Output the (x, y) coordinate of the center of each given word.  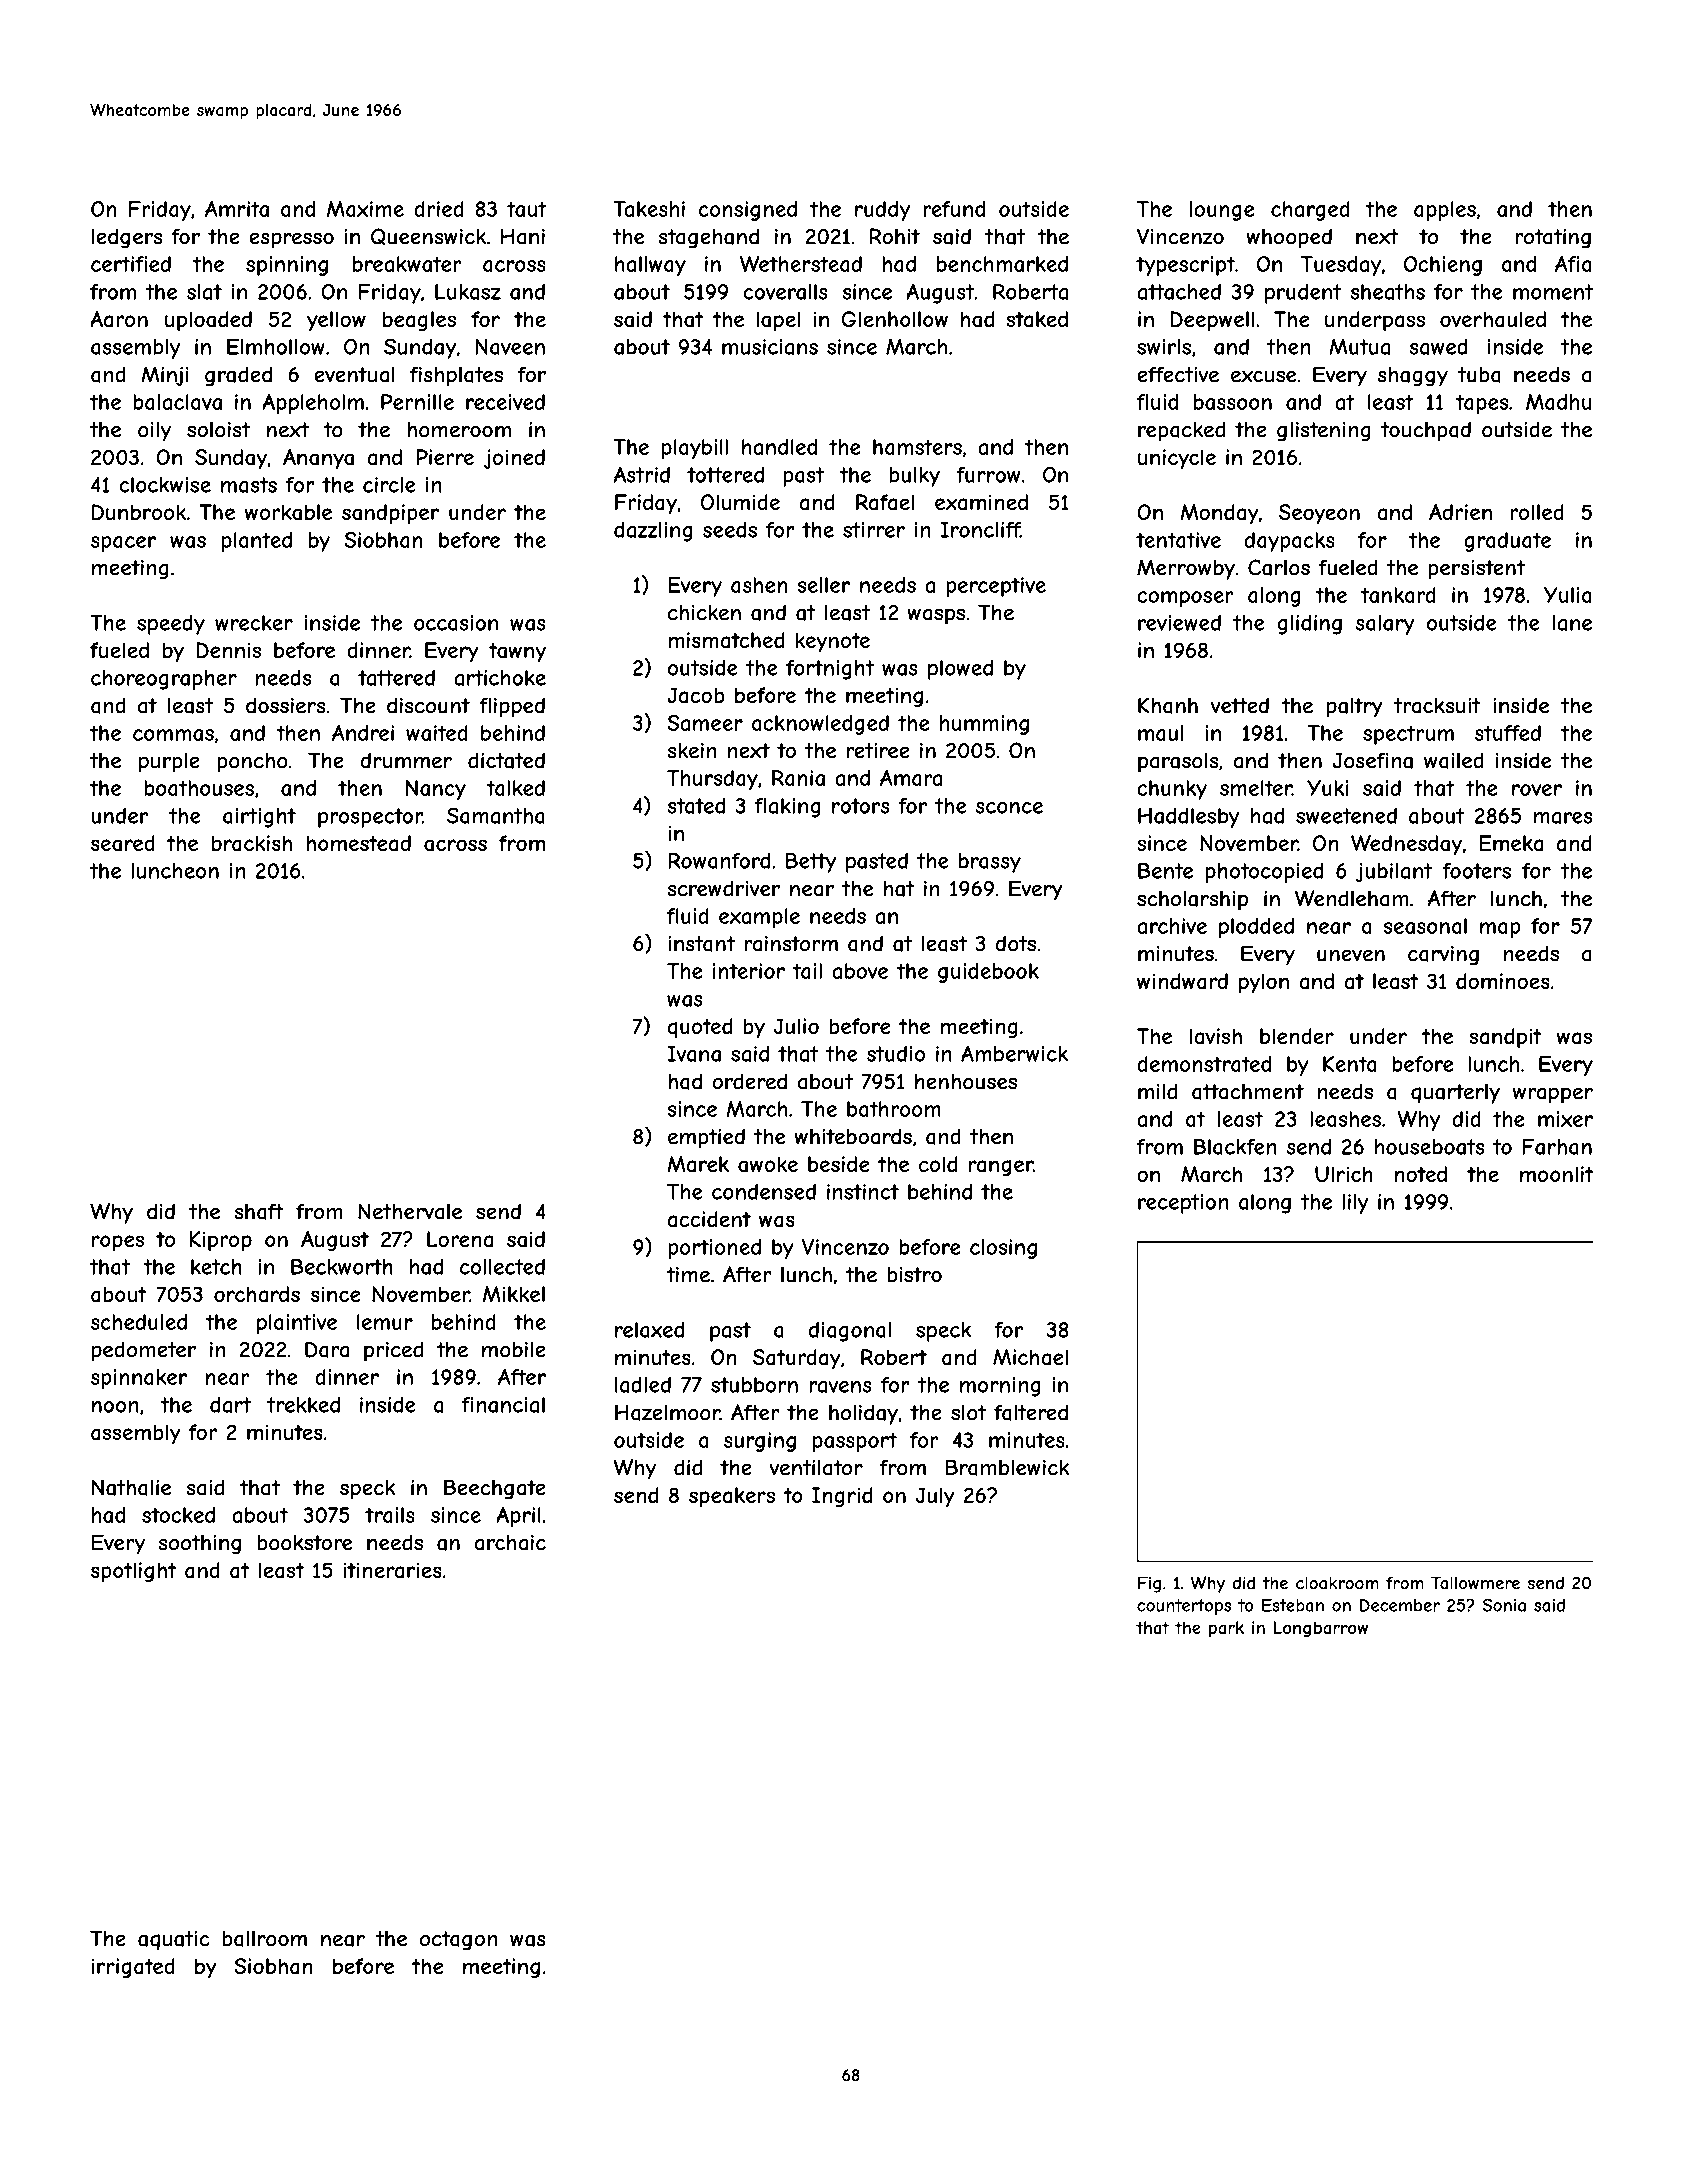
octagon (459, 1941)
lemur (385, 1322)
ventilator (816, 1467)
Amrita (237, 209)
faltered (1031, 1412)
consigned (748, 211)
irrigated (133, 1968)
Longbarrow (1321, 1629)
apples (1445, 211)
